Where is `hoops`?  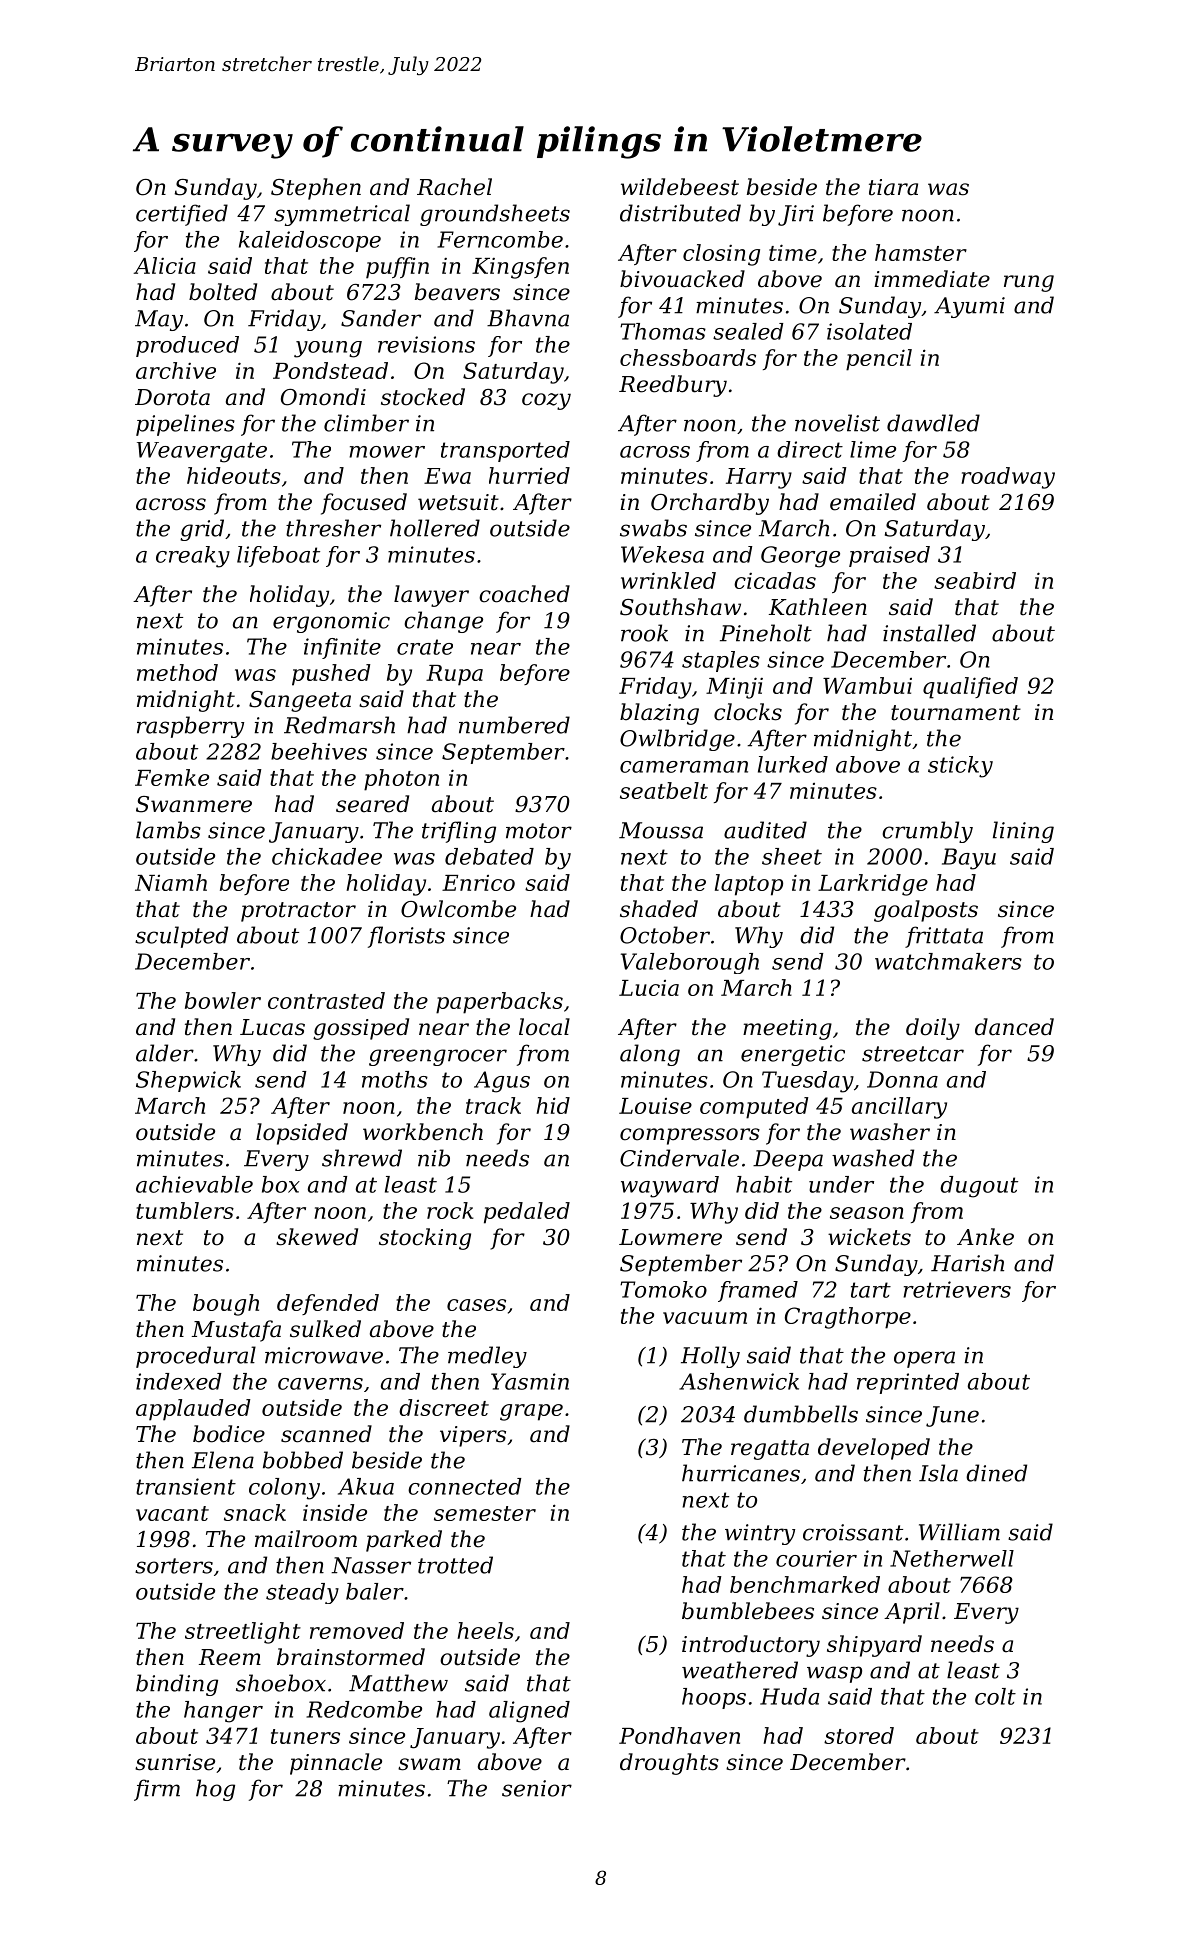
hoops is located at coordinates (714, 1698).
